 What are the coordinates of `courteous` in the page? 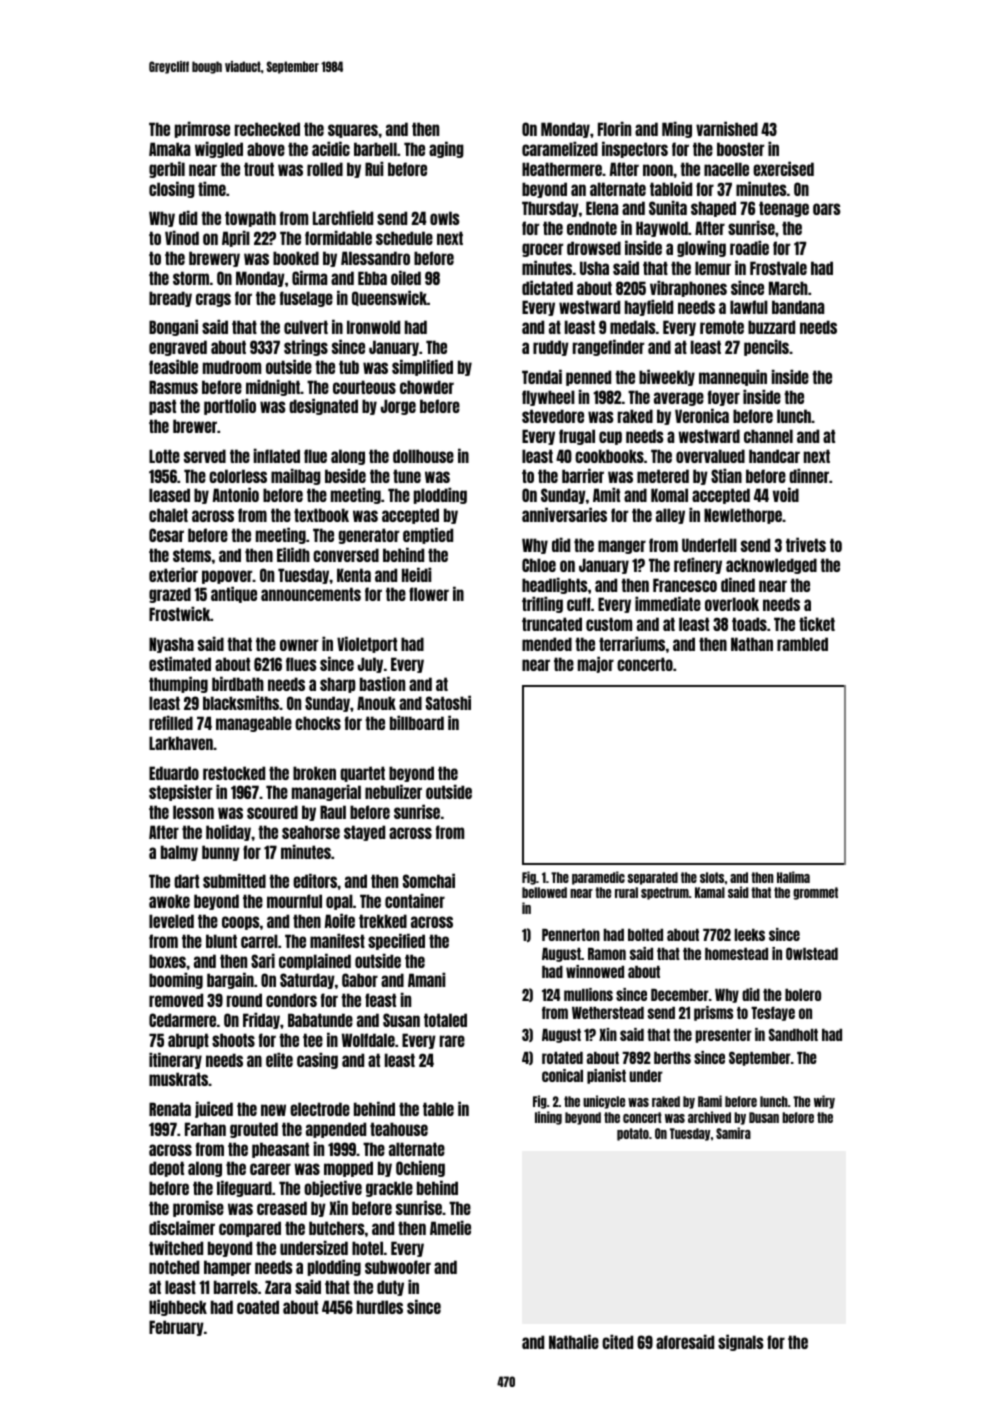 It's located at (364, 387).
